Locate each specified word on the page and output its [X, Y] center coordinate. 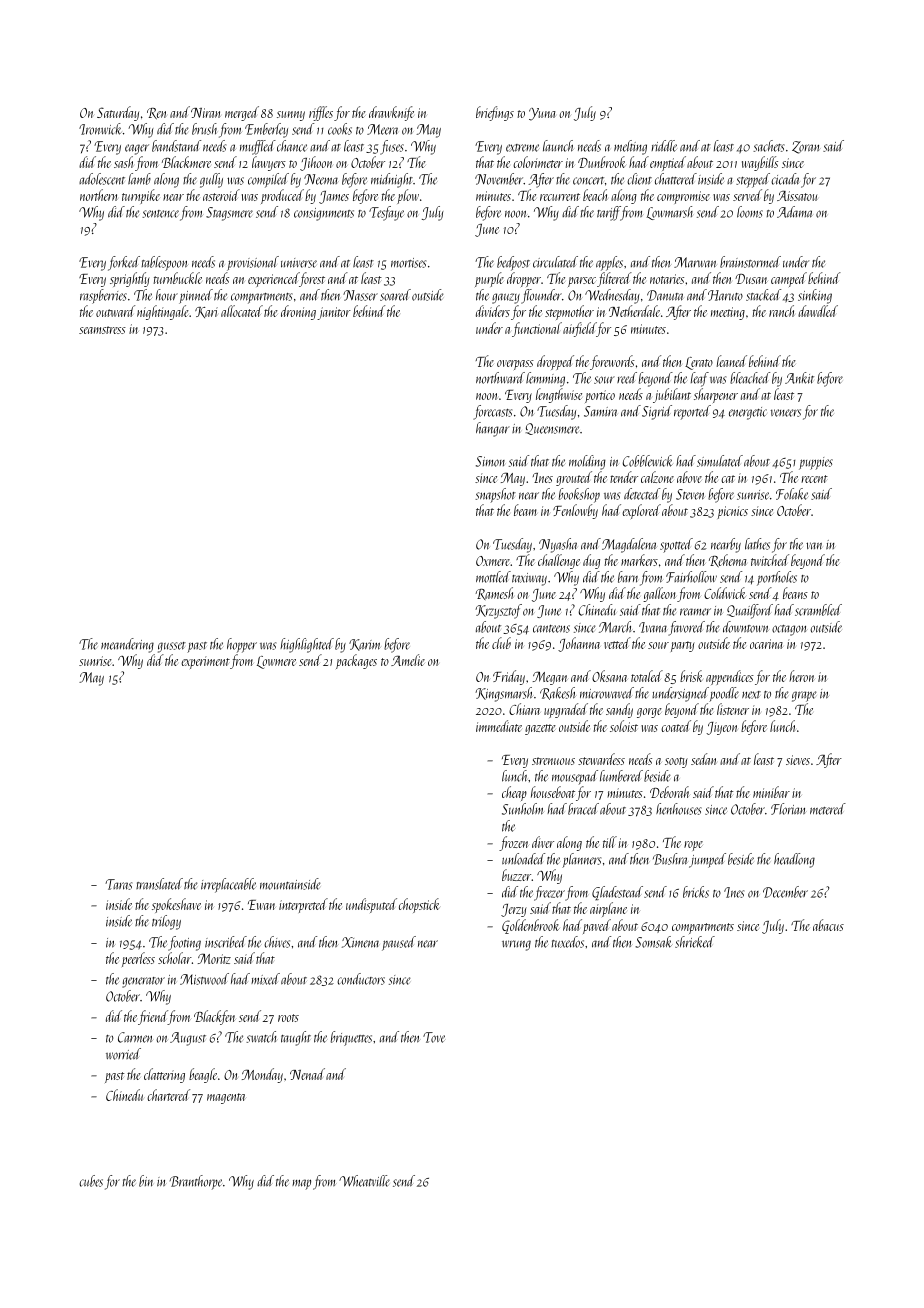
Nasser [360, 295]
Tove [434, 1037]
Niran [206, 113]
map [301, 1184]
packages [356, 661]
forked [124, 263]
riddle [664, 146]
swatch [261, 1037]
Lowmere [276, 662]
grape [804, 696]
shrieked [695, 942]
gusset [172, 647]
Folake [792, 494]
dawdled [818, 311]
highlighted [307, 645]
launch [558, 146]
